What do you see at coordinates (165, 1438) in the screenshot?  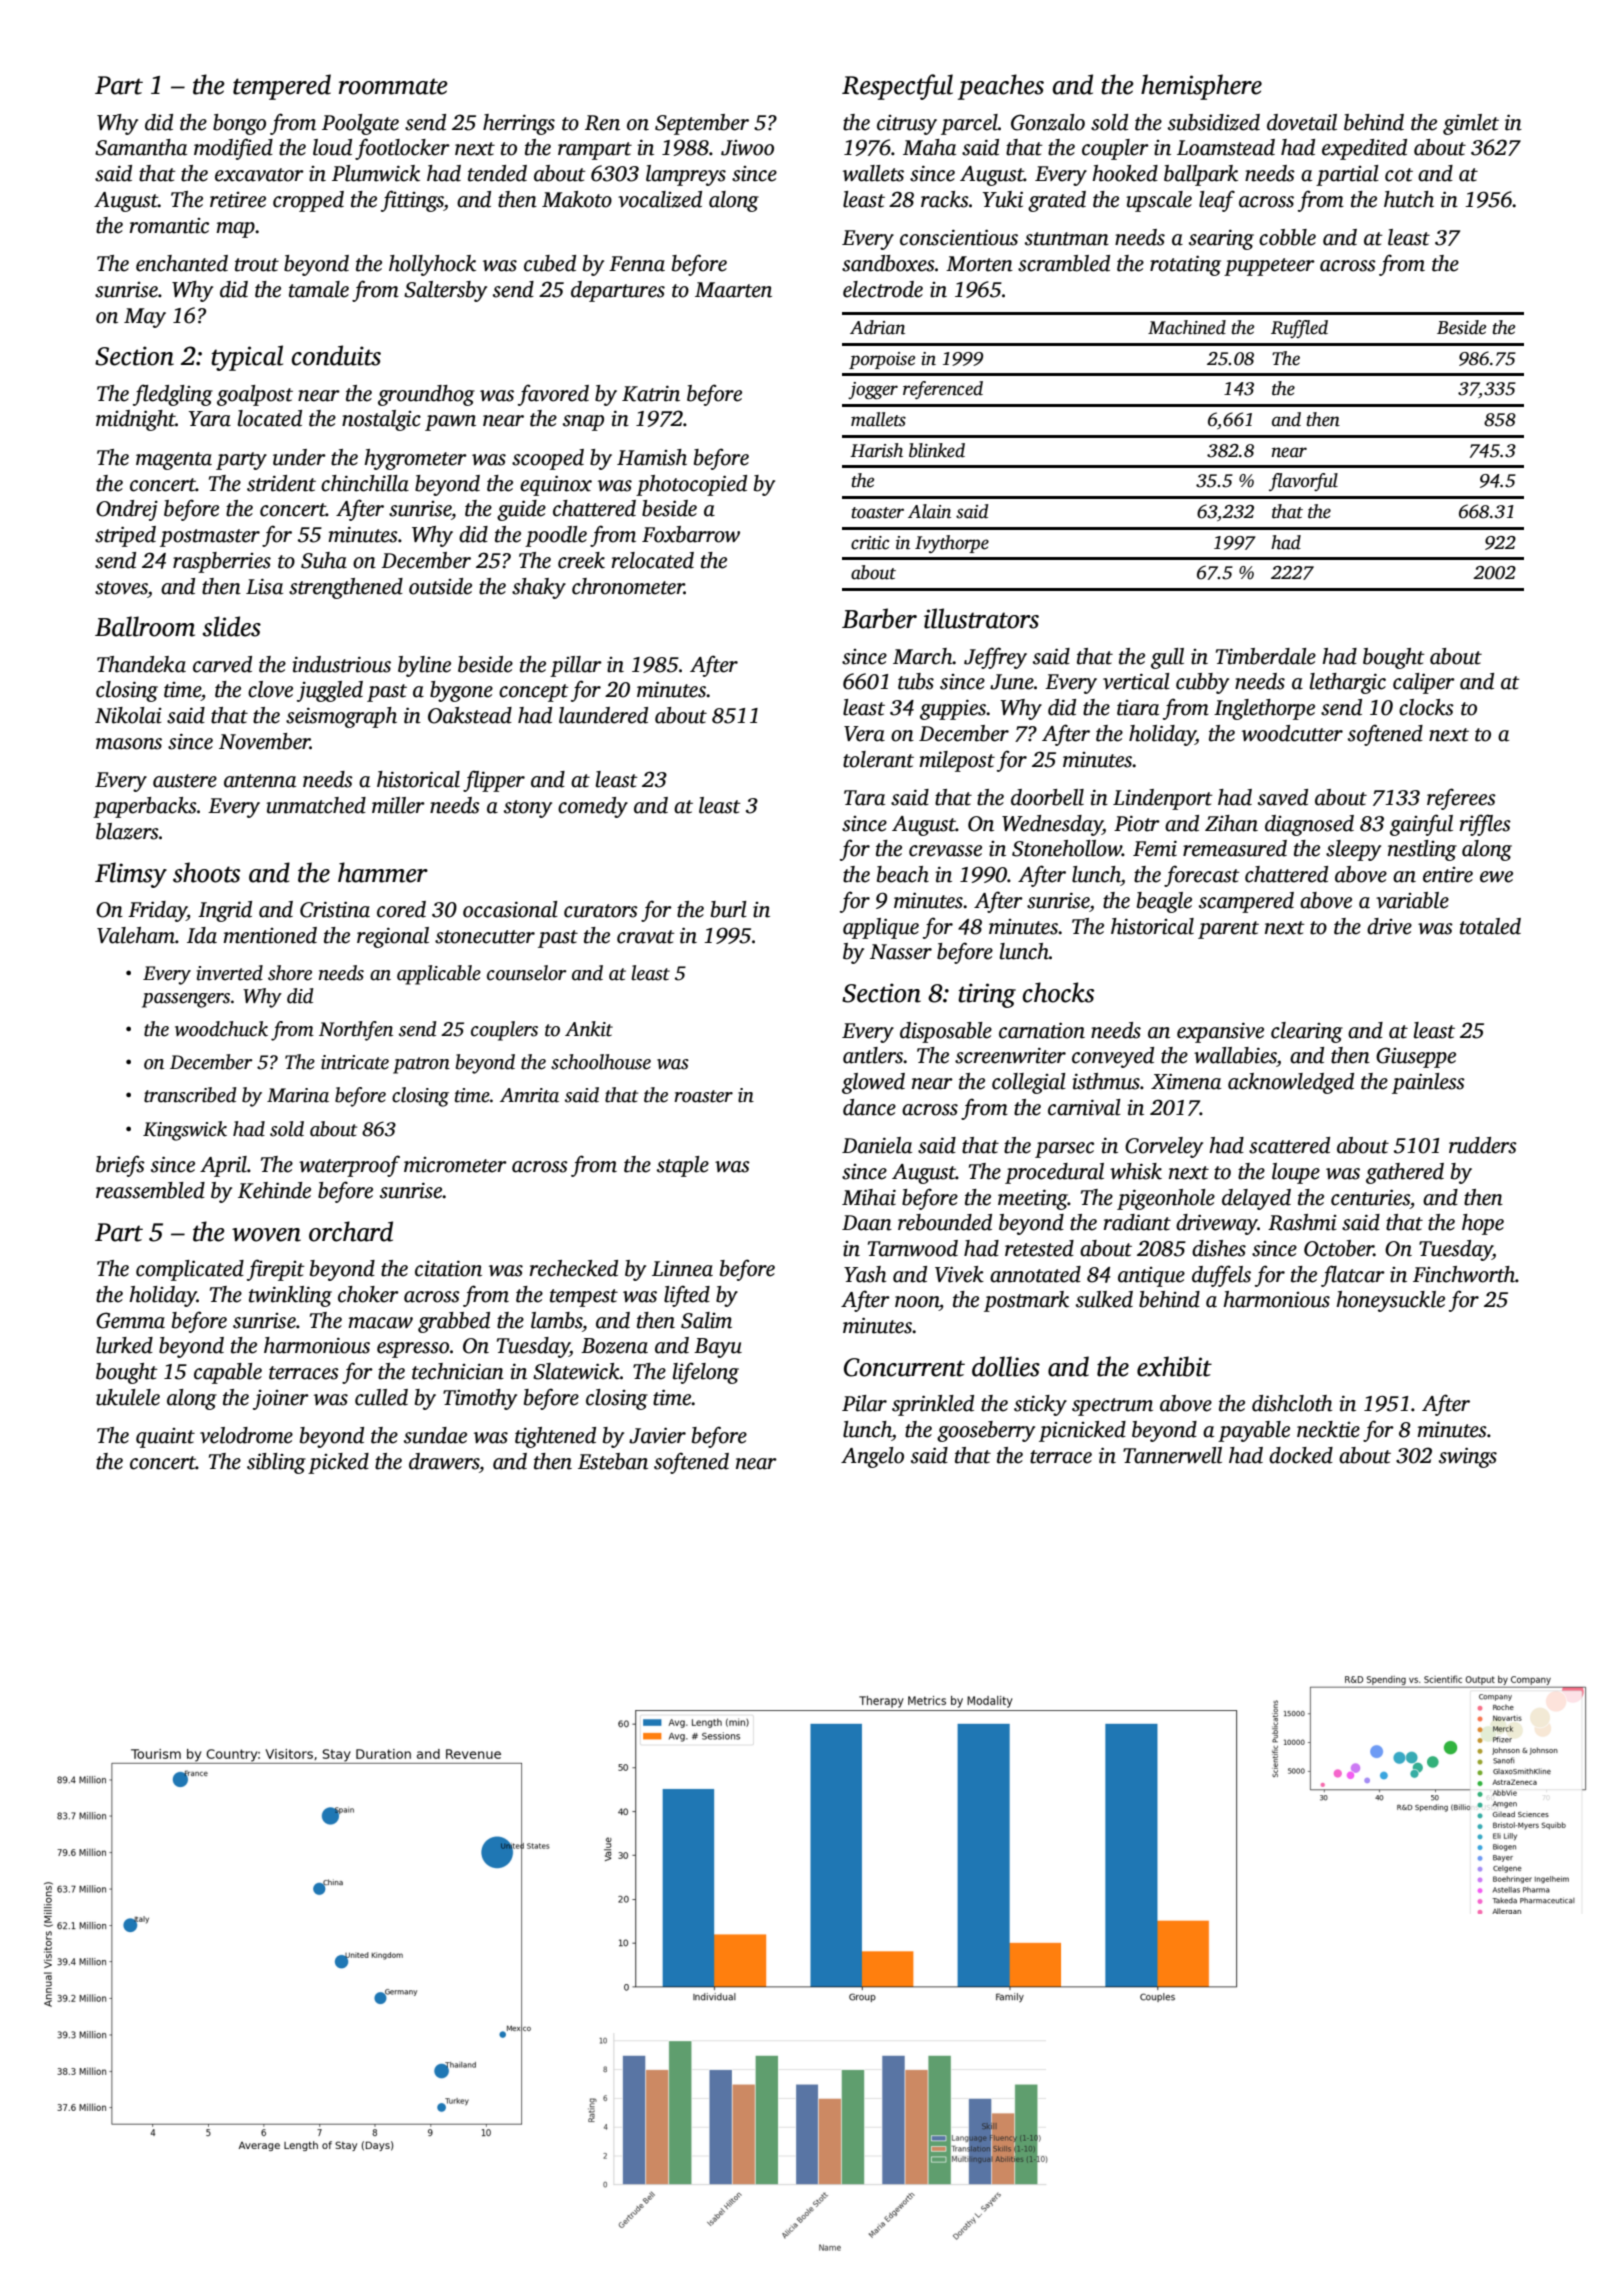 I see `quaint` at bounding box center [165, 1438].
